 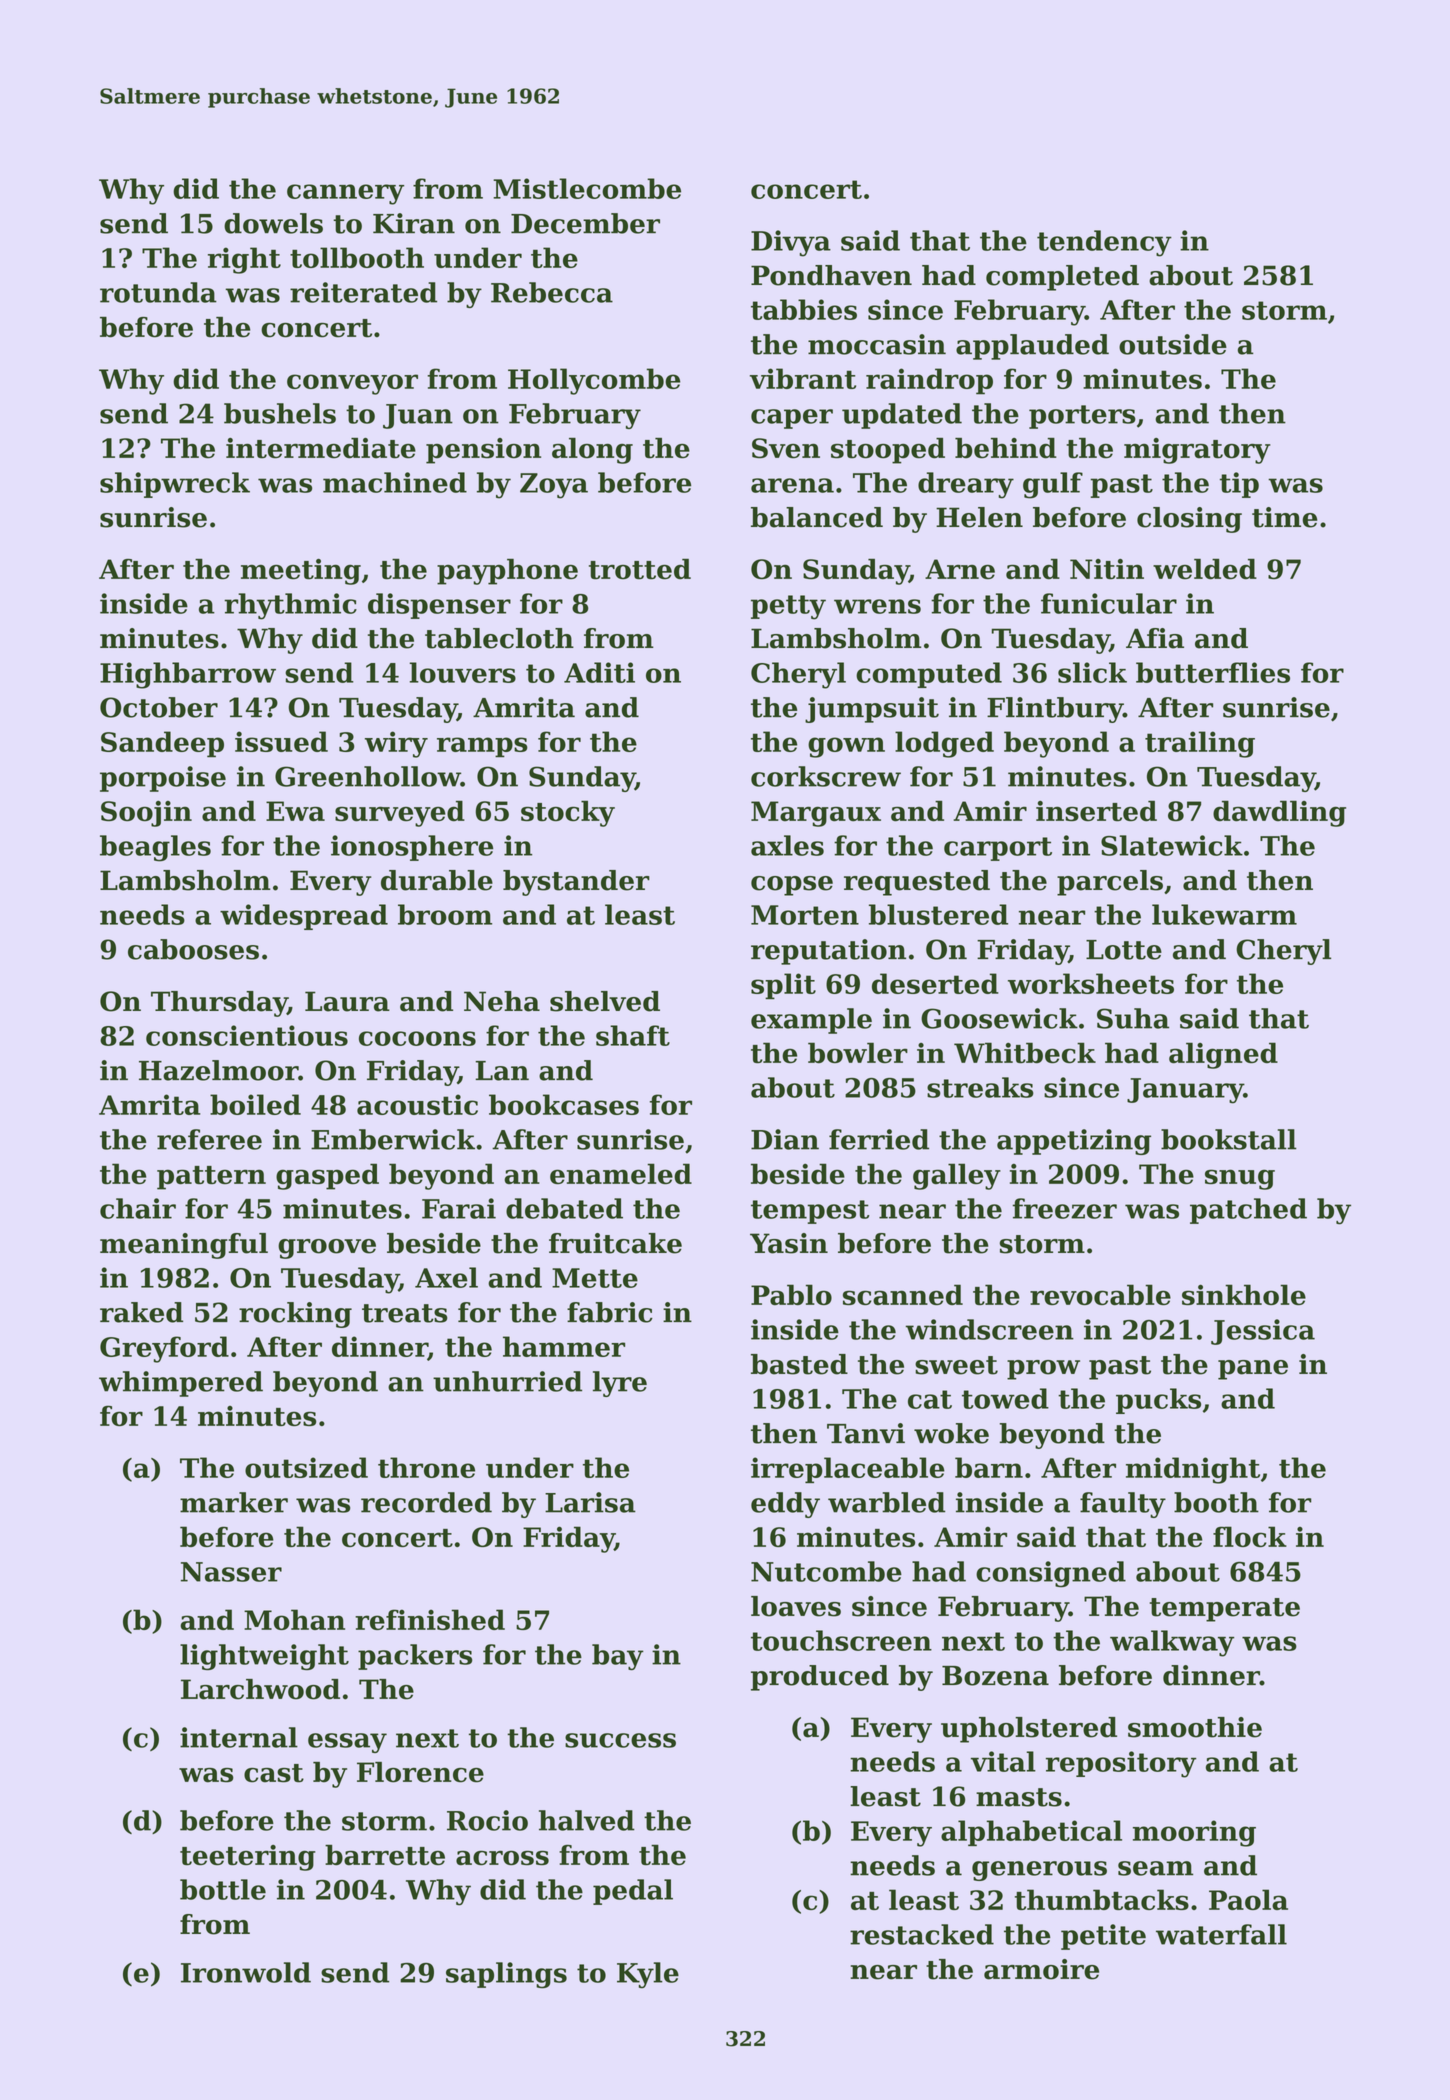 What do you see at coordinates (785, 1505) in the page?
I see `eddy` at bounding box center [785, 1505].
